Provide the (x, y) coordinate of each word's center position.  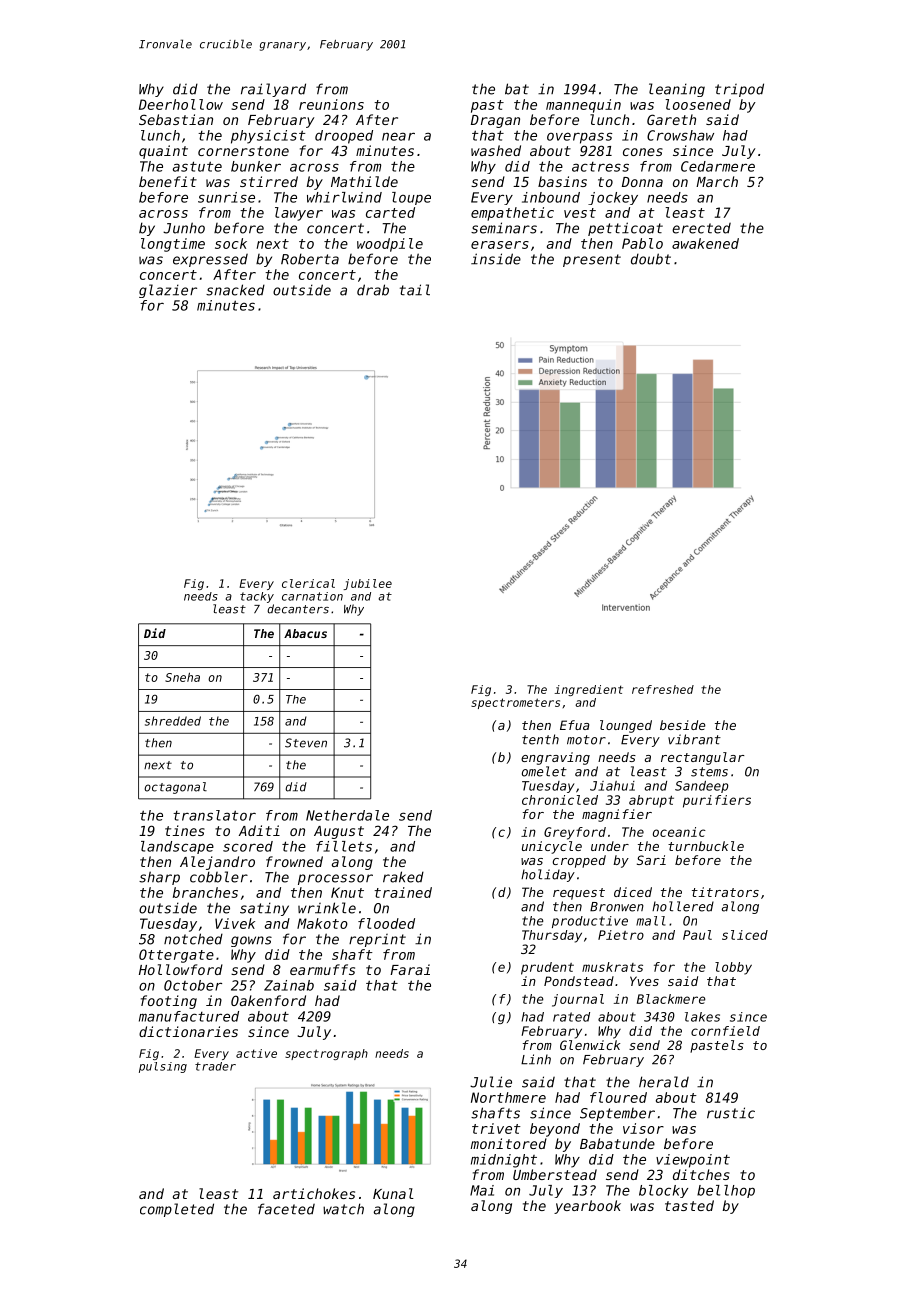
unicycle (552, 847)
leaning (677, 90)
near (398, 136)
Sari (651, 860)
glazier (168, 291)
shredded (173, 721)
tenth (540, 739)
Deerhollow (181, 104)
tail (415, 290)
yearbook (587, 1207)
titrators (725, 892)
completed (177, 1210)
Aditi (259, 830)
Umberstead (555, 1174)
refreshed (663, 689)
